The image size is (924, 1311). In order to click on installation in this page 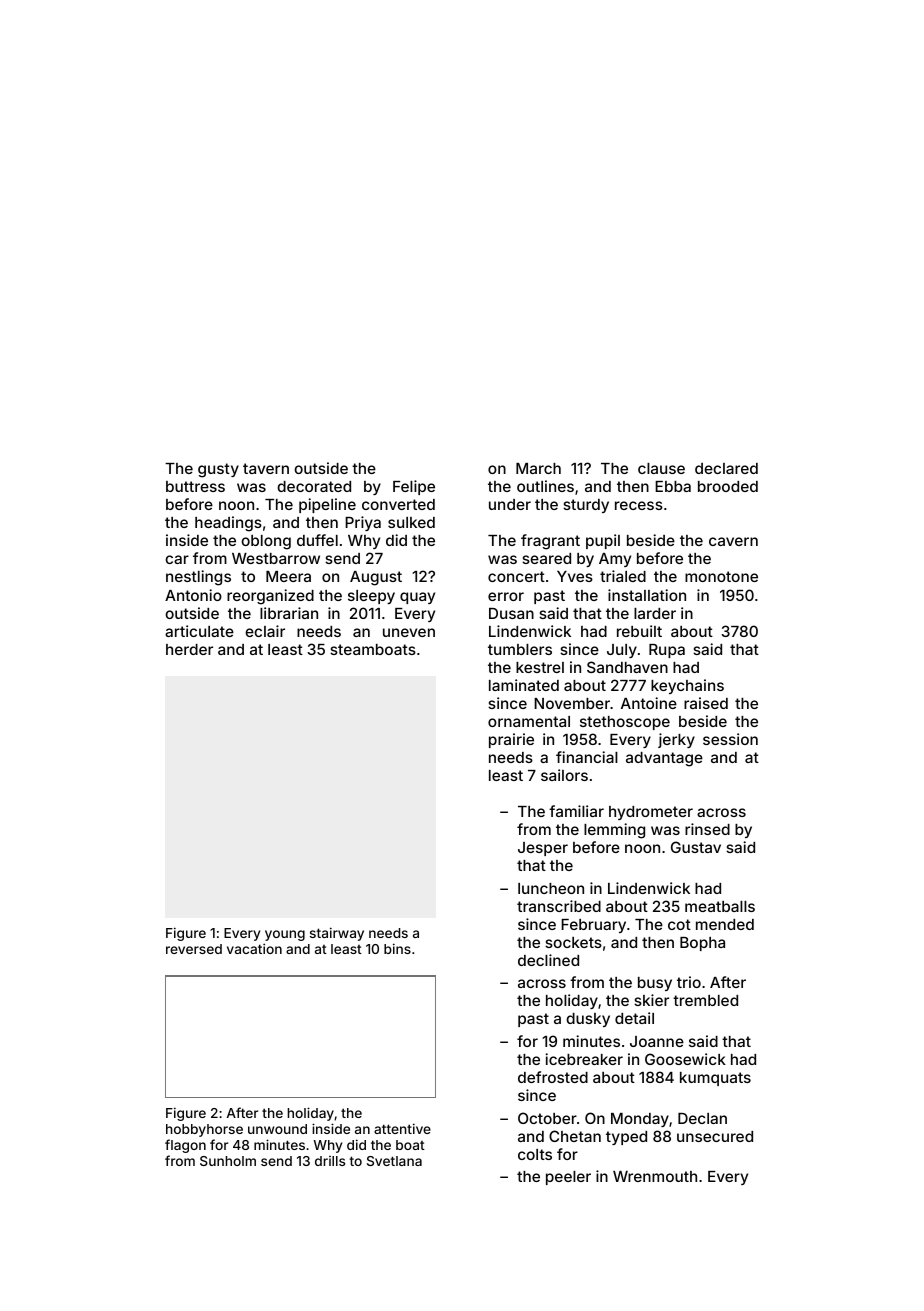, I will do `click(647, 595)`.
